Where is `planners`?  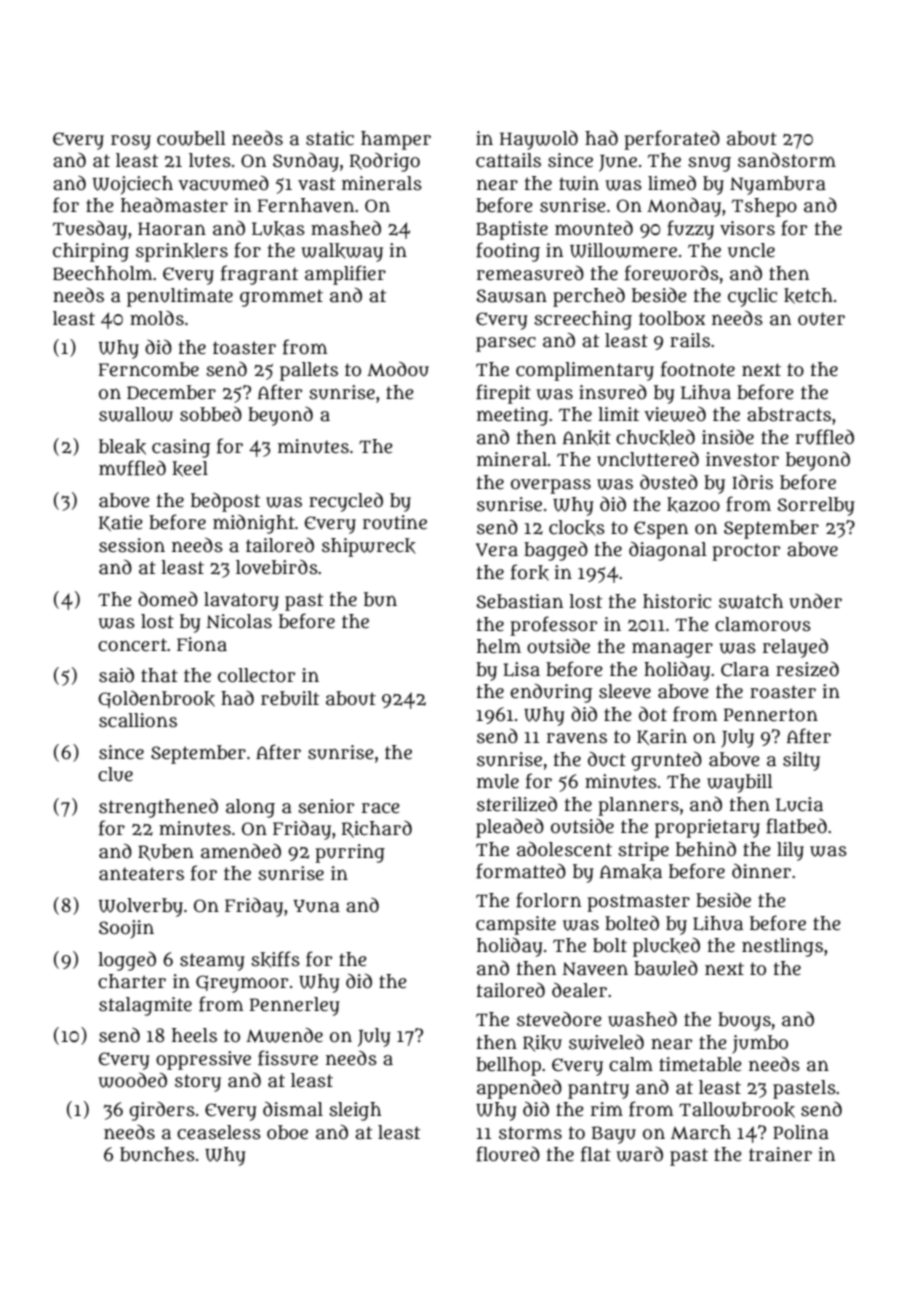 planners is located at coordinates (638, 806).
